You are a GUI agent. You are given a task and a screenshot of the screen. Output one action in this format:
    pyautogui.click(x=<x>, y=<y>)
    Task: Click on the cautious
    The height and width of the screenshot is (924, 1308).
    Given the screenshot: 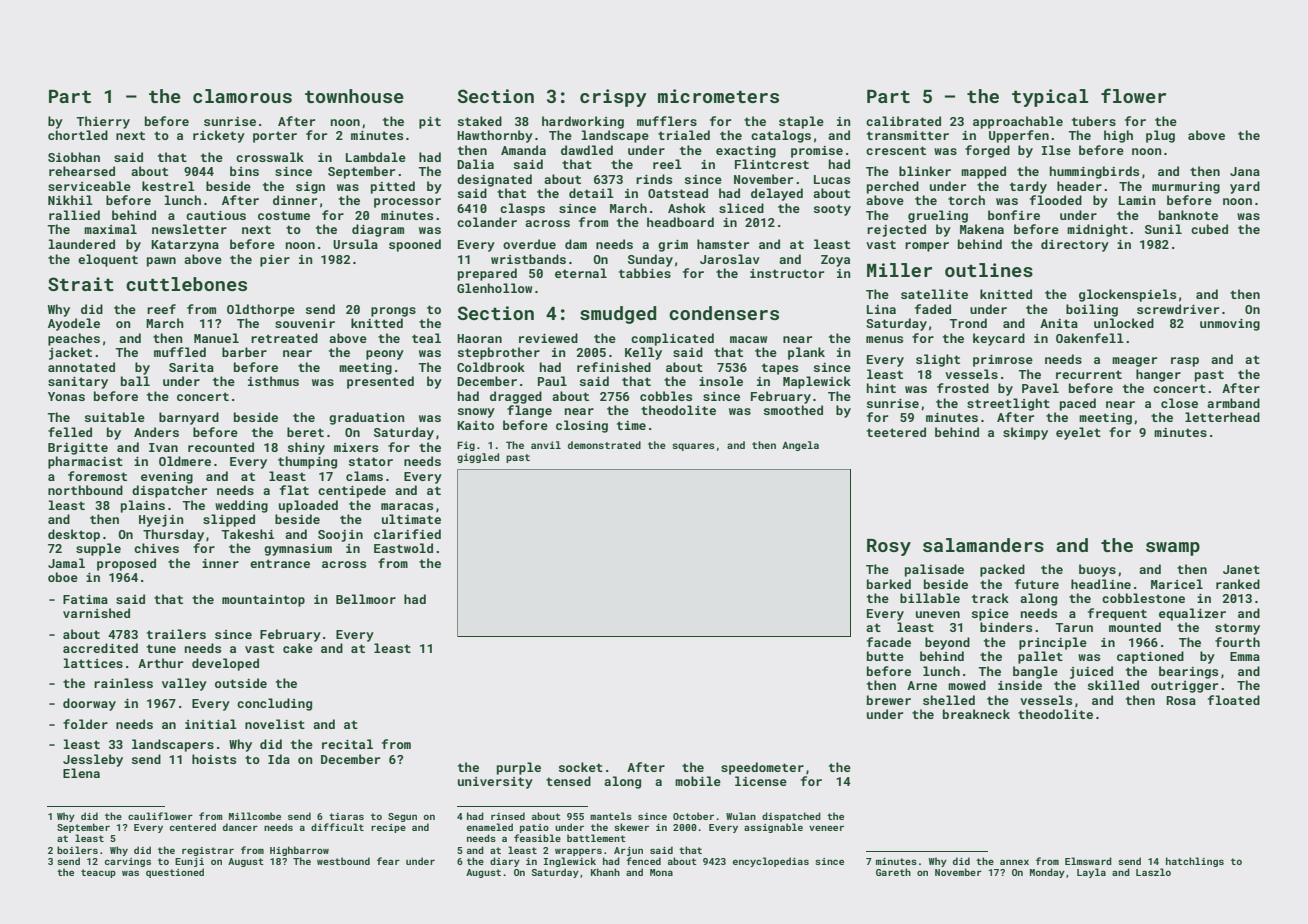 What is the action you would take?
    pyautogui.click(x=216, y=215)
